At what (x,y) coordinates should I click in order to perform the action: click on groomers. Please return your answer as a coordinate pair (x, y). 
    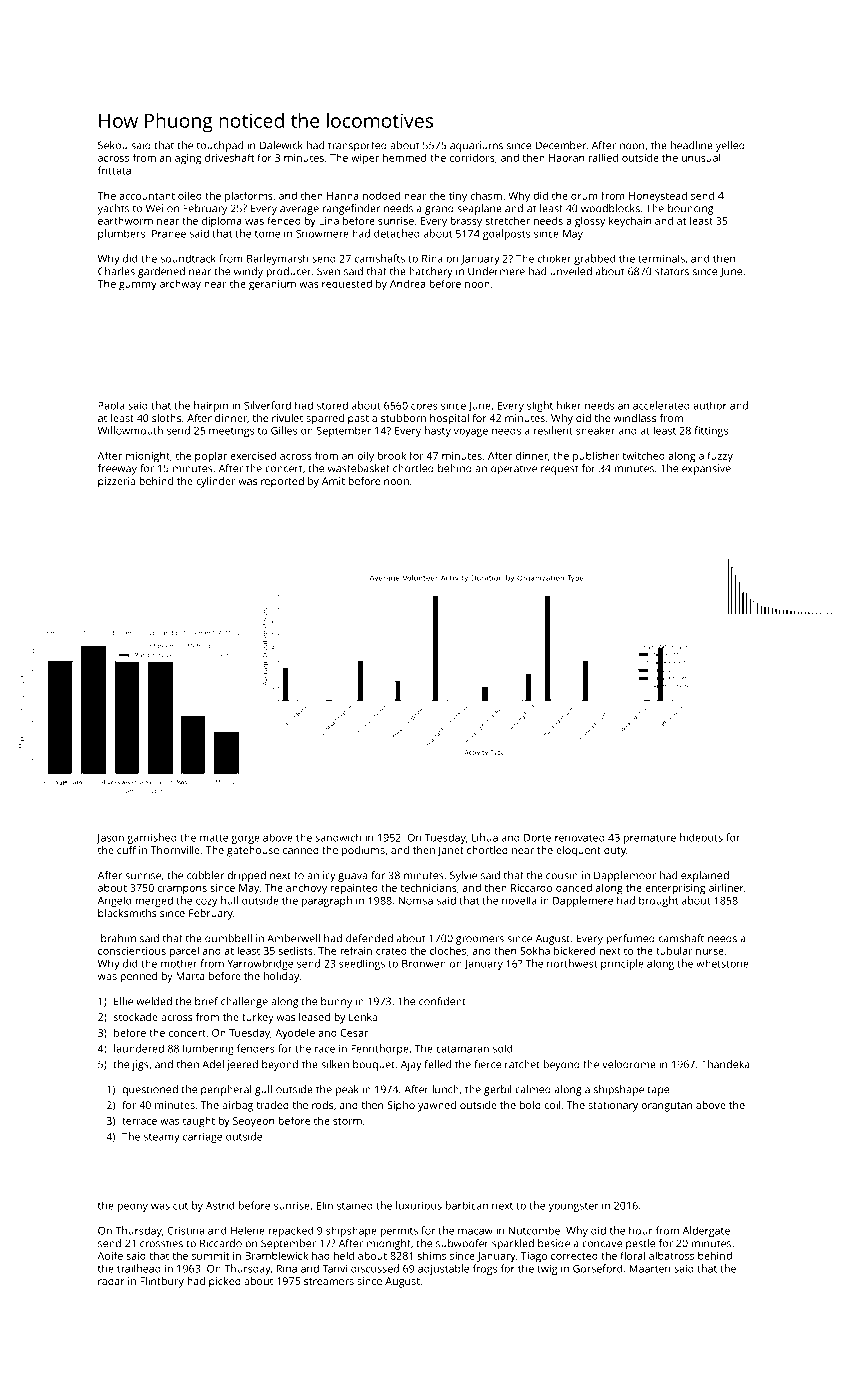
    Looking at the image, I should click on (480, 940).
